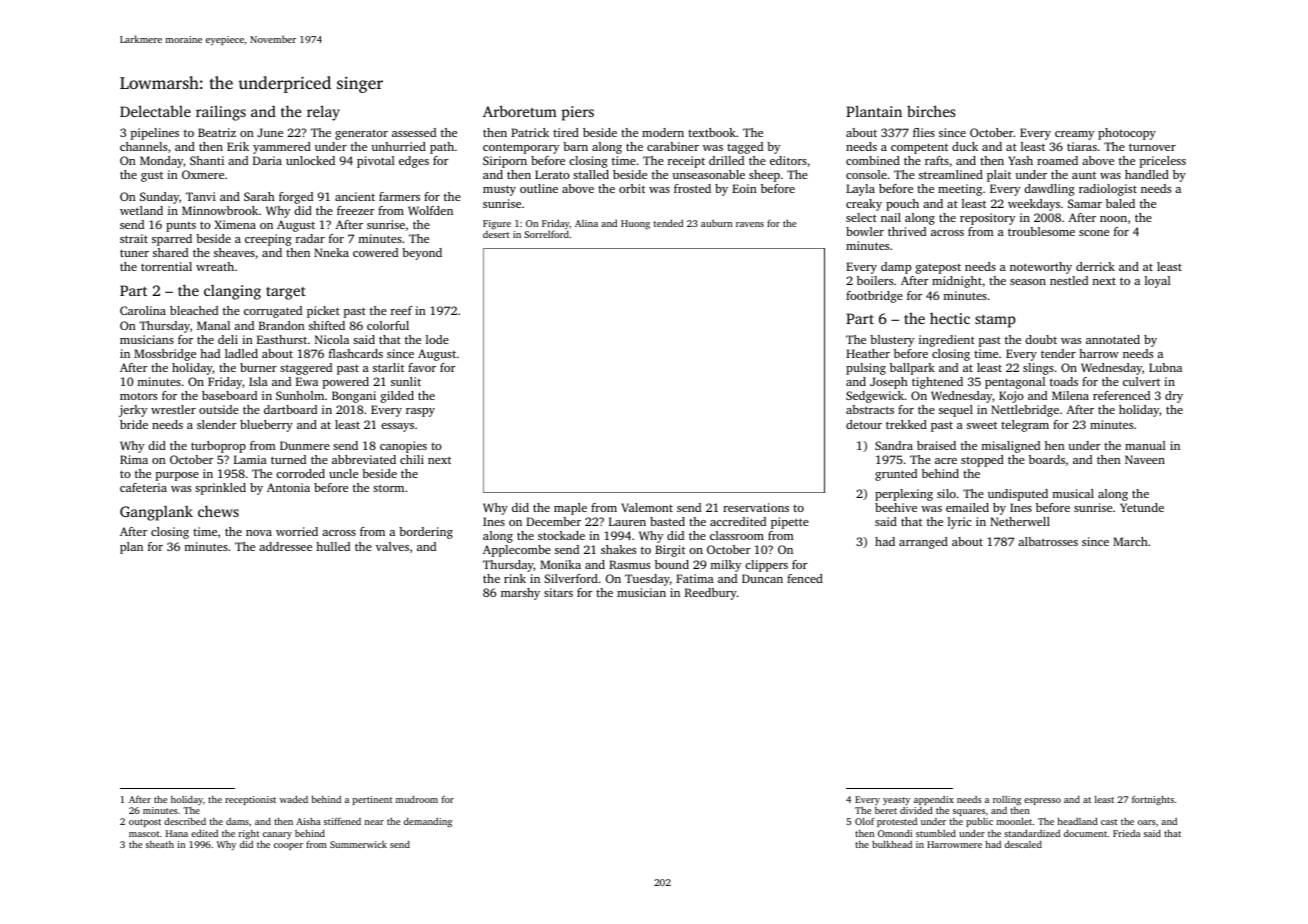 The image size is (1308, 924). Describe the element at coordinates (578, 113) in the screenshot. I see `piers` at that location.
